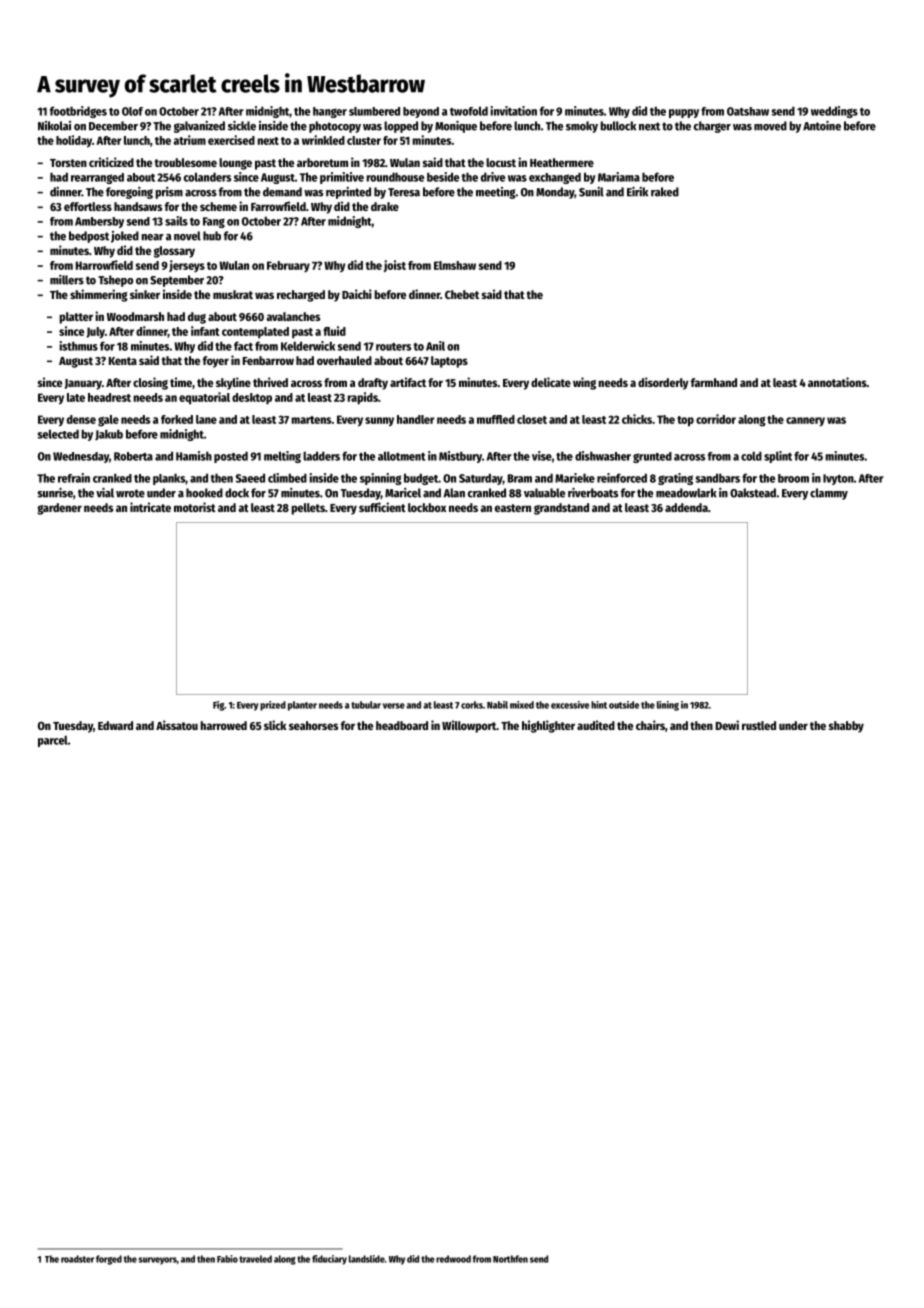  I want to click on Olof, so click(132, 111).
